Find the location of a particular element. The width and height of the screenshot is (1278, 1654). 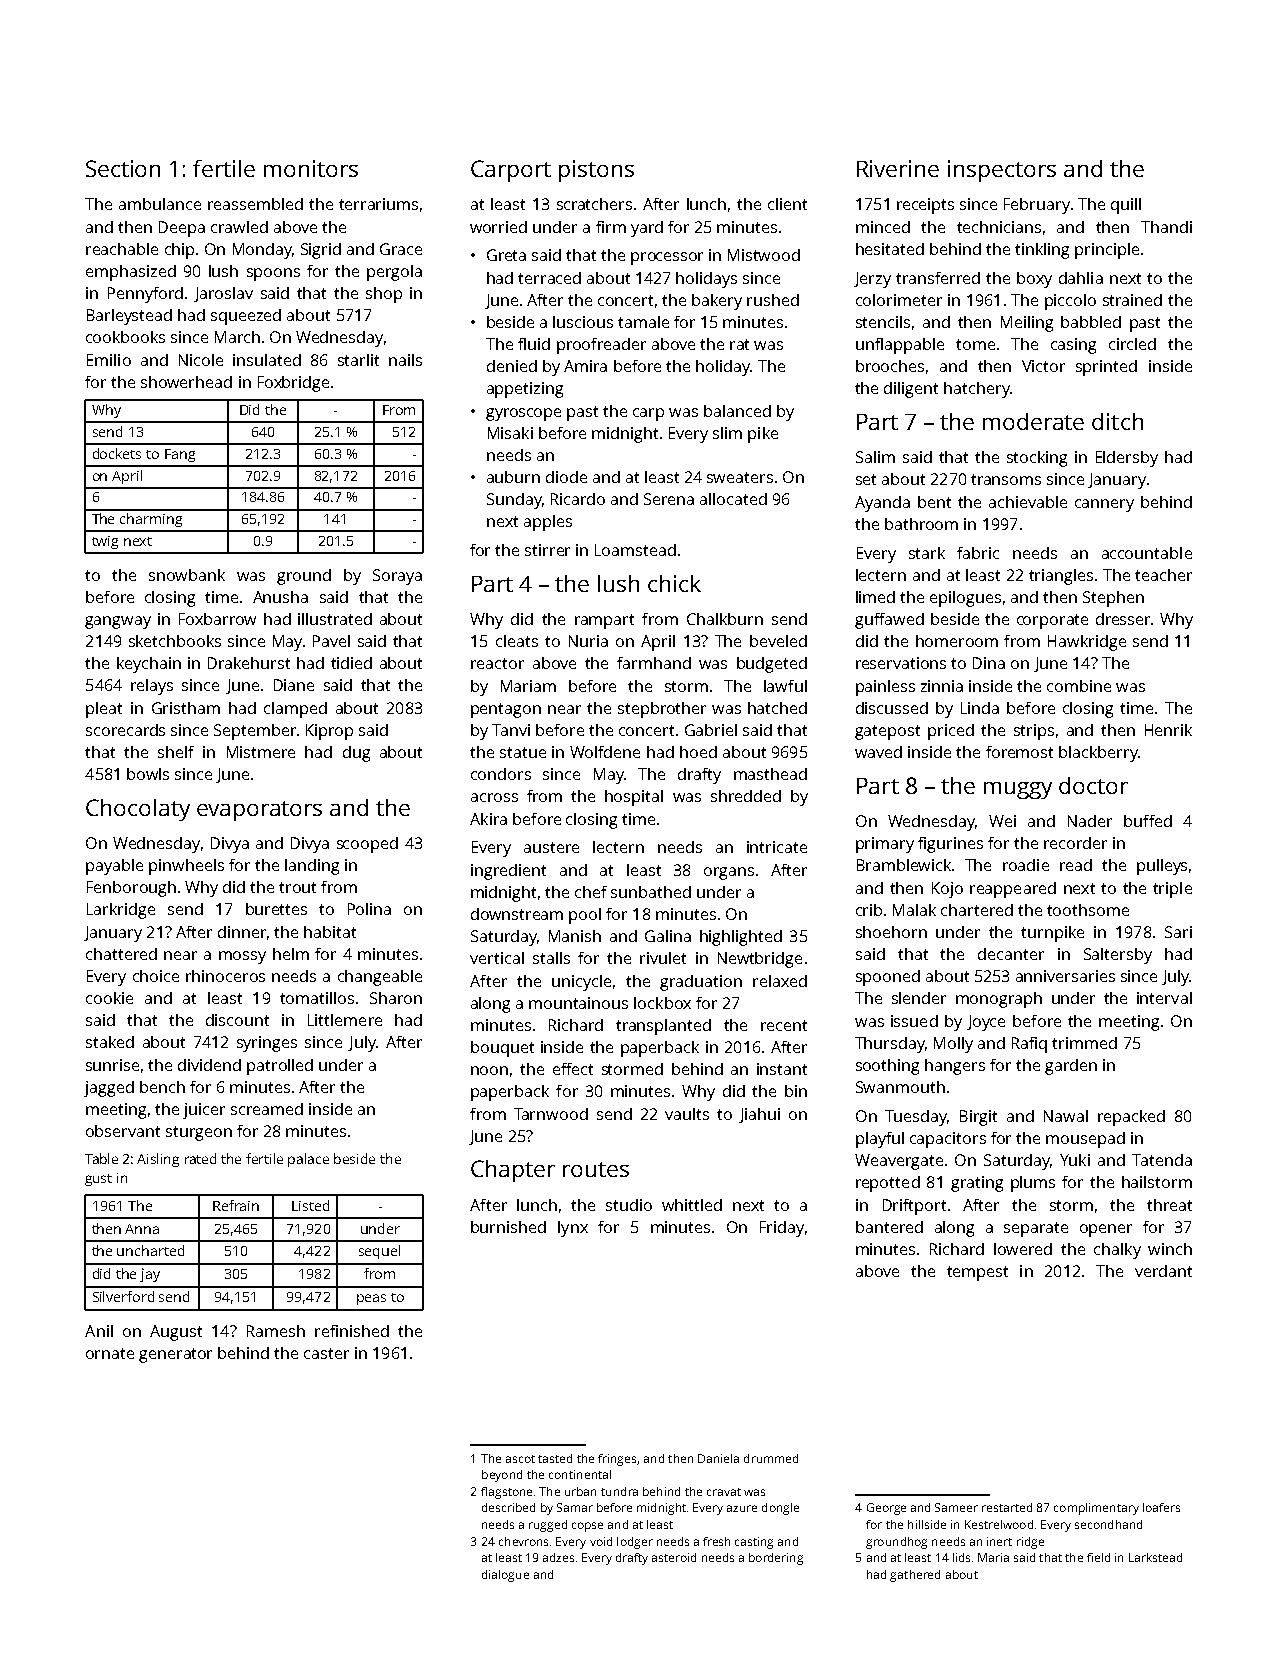

snowbank is located at coordinates (187, 575).
